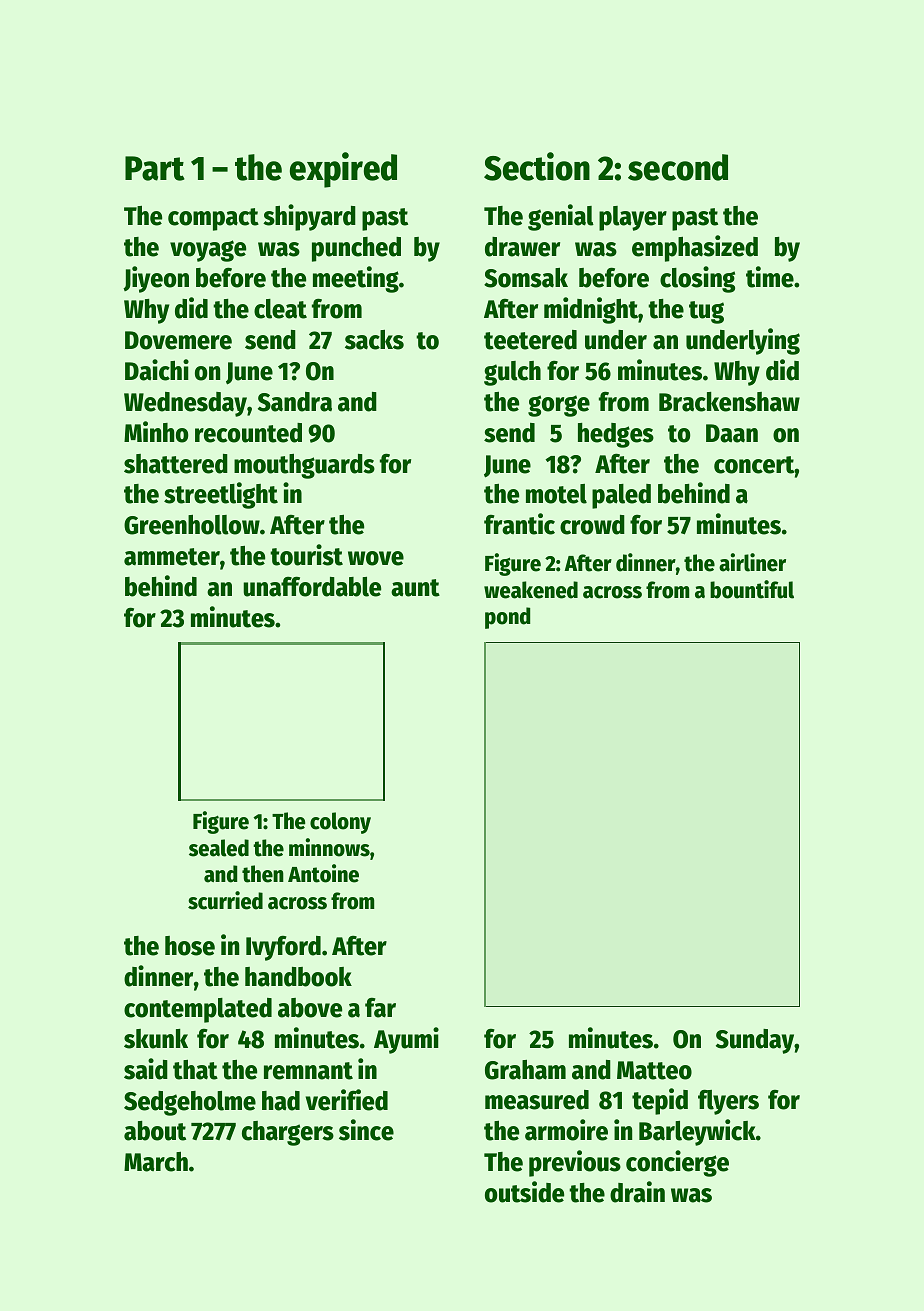  Describe the element at coordinates (732, 433) in the screenshot. I see `Daan` at that location.
